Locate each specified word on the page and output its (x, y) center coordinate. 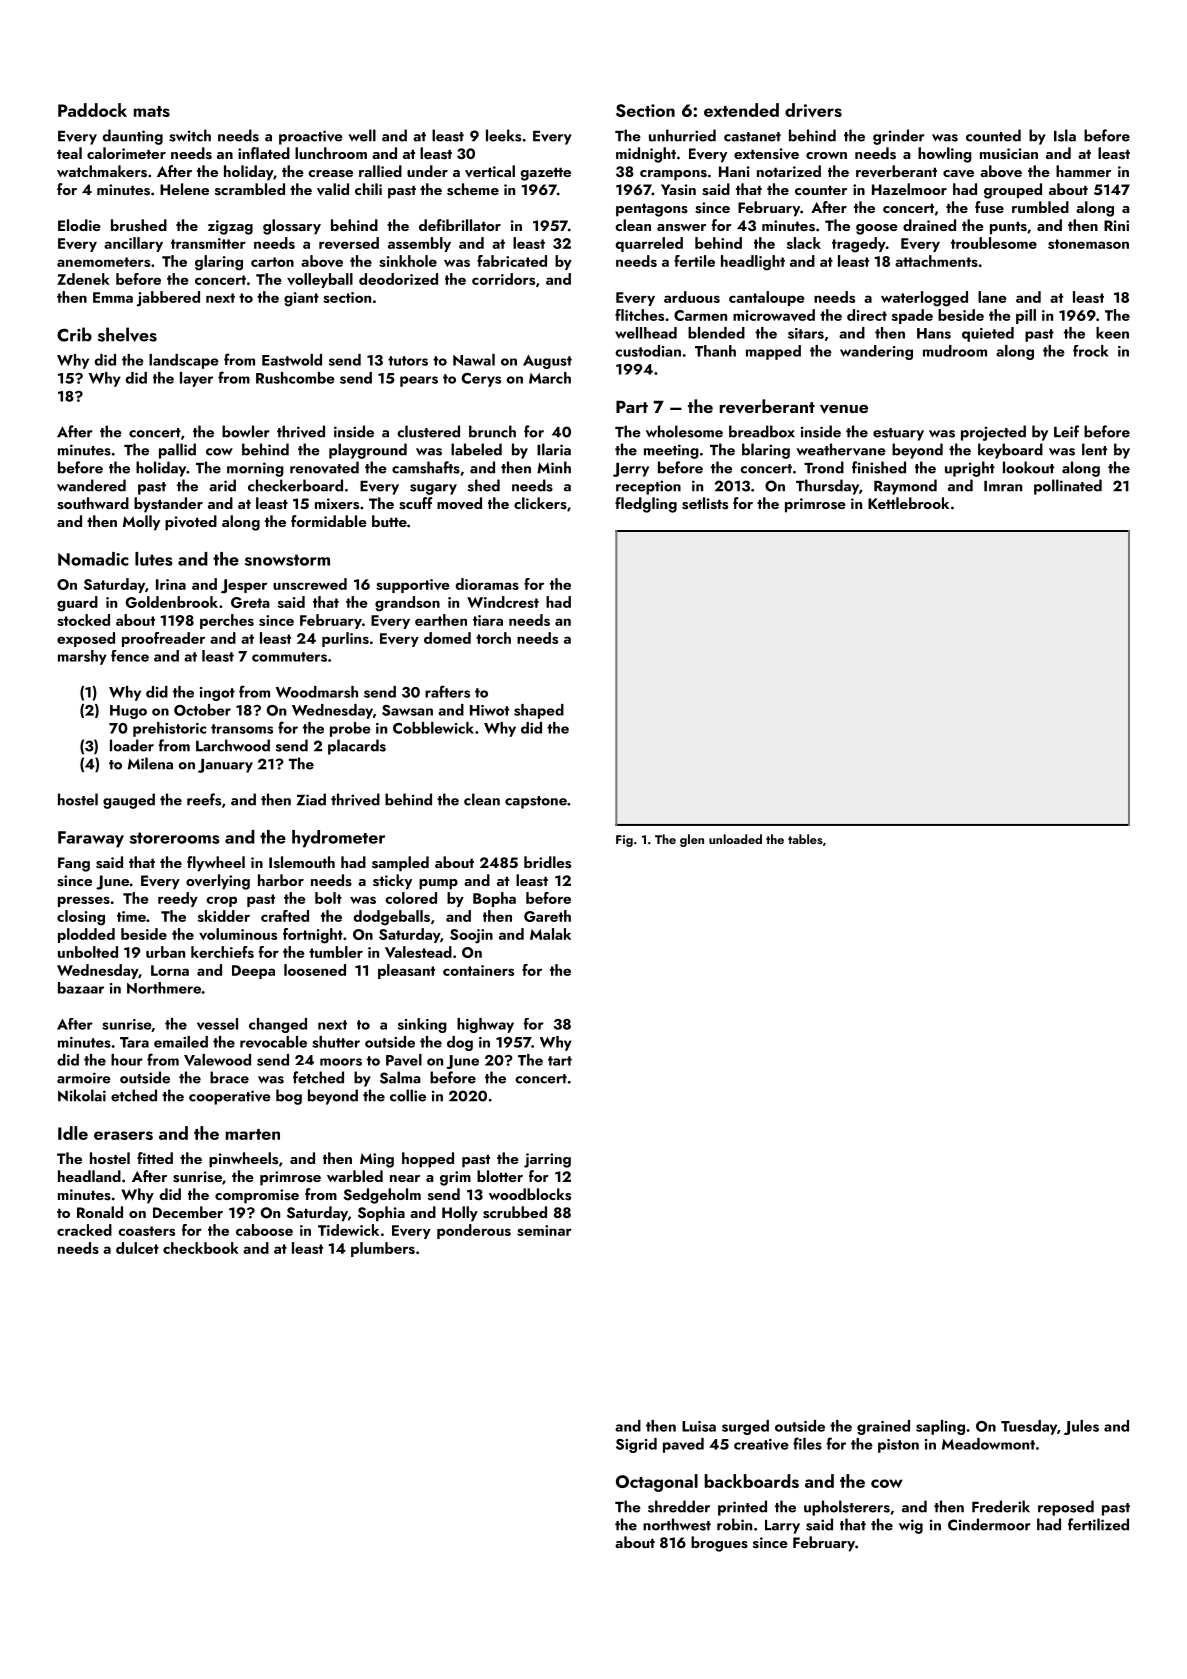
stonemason (1088, 244)
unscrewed (310, 584)
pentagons (652, 210)
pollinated (1068, 487)
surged (745, 1427)
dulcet (137, 1248)
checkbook (201, 1248)
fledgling (646, 505)
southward (93, 503)
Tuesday (1029, 1427)
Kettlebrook (908, 503)
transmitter (208, 243)
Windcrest (503, 602)
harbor (281, 880)
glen (692, 840)
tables (805, 839)
